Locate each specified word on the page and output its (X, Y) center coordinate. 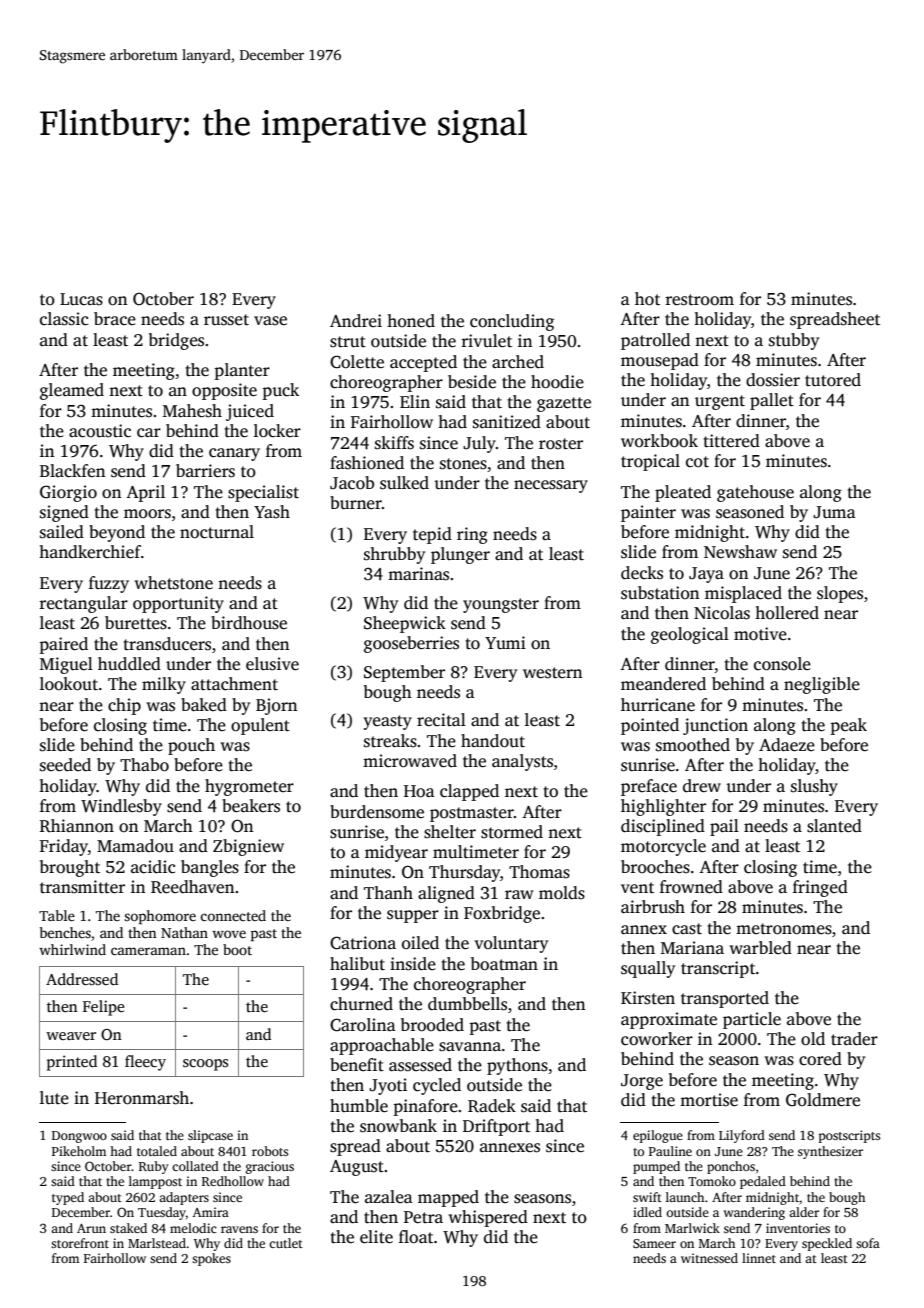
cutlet (286, 1243)
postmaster (472, 814)
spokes (211, 1259)
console (782, 664)
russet (226, 320)
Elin (415, 401)
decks (642, 573)
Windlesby (121, 807)
